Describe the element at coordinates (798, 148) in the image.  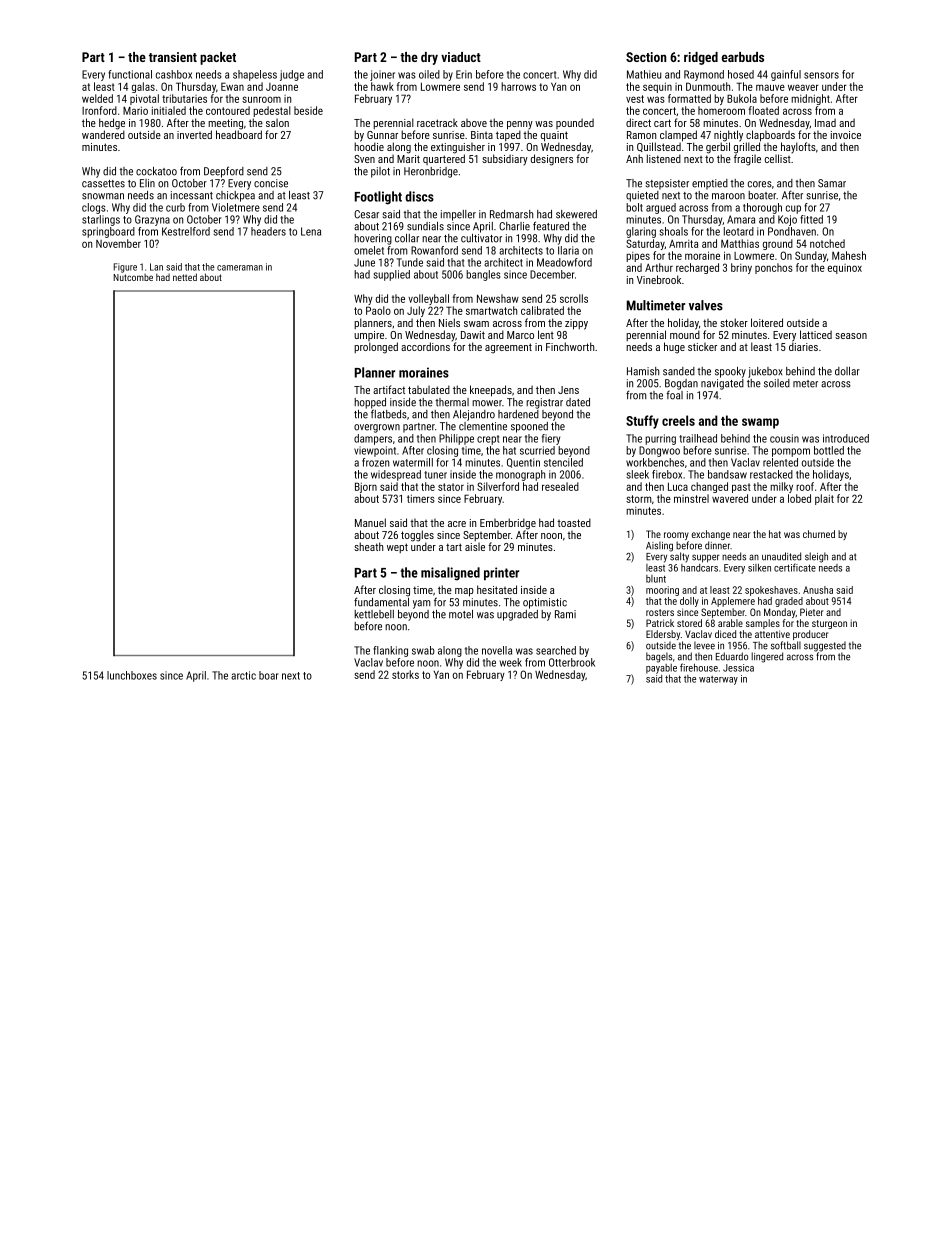
I see `haylofts` at that location.
